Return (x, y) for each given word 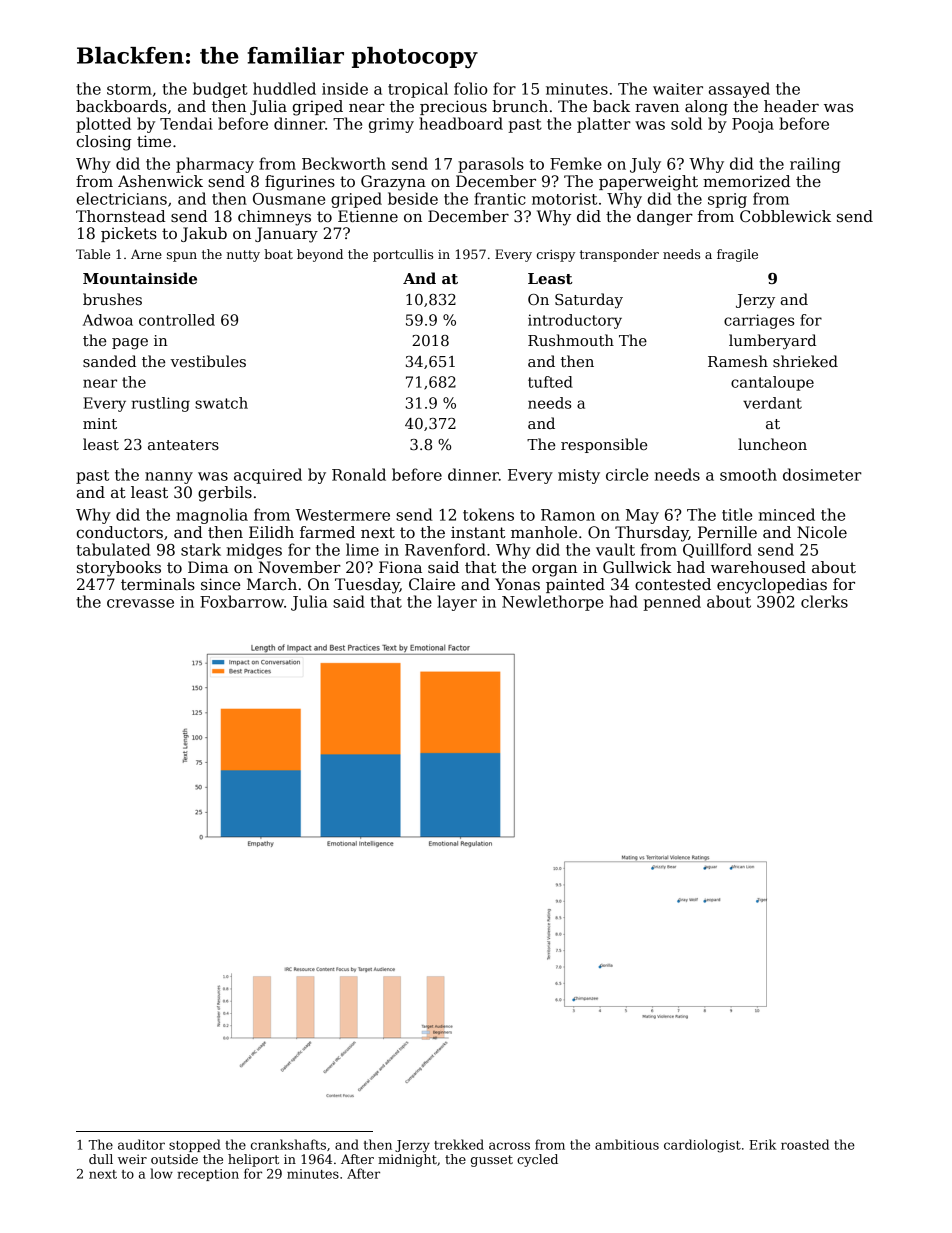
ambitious (627, 1144)
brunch (520, 106)
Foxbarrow (242, 601)
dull (101, 1159)
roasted (805, 1144)
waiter (678, 89)
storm (129, 89)
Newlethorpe (552, 603)
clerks (824, 601)
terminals (158, 584)
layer (457, 603)
